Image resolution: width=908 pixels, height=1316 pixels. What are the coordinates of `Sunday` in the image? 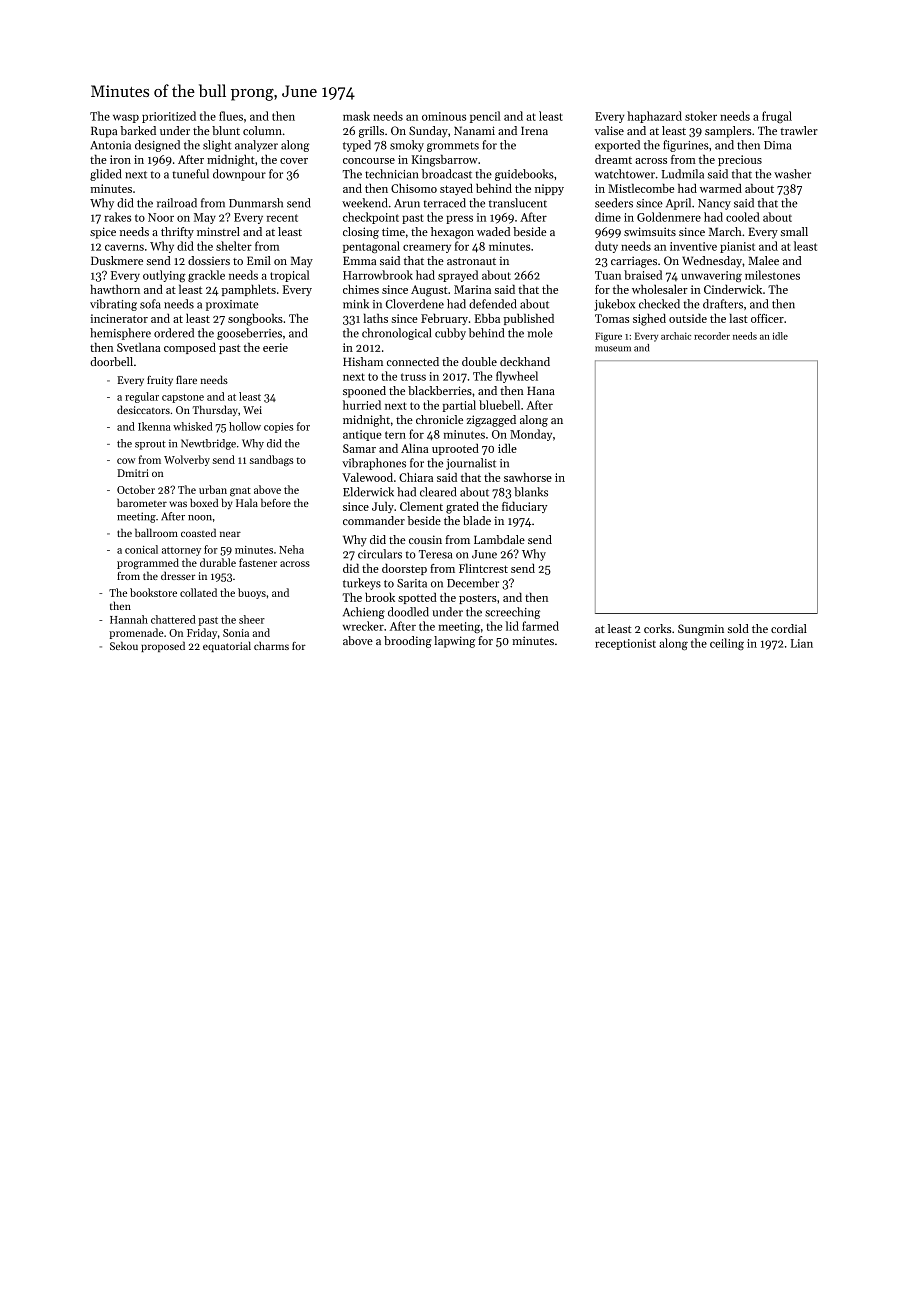 It's located at (428, 132).
